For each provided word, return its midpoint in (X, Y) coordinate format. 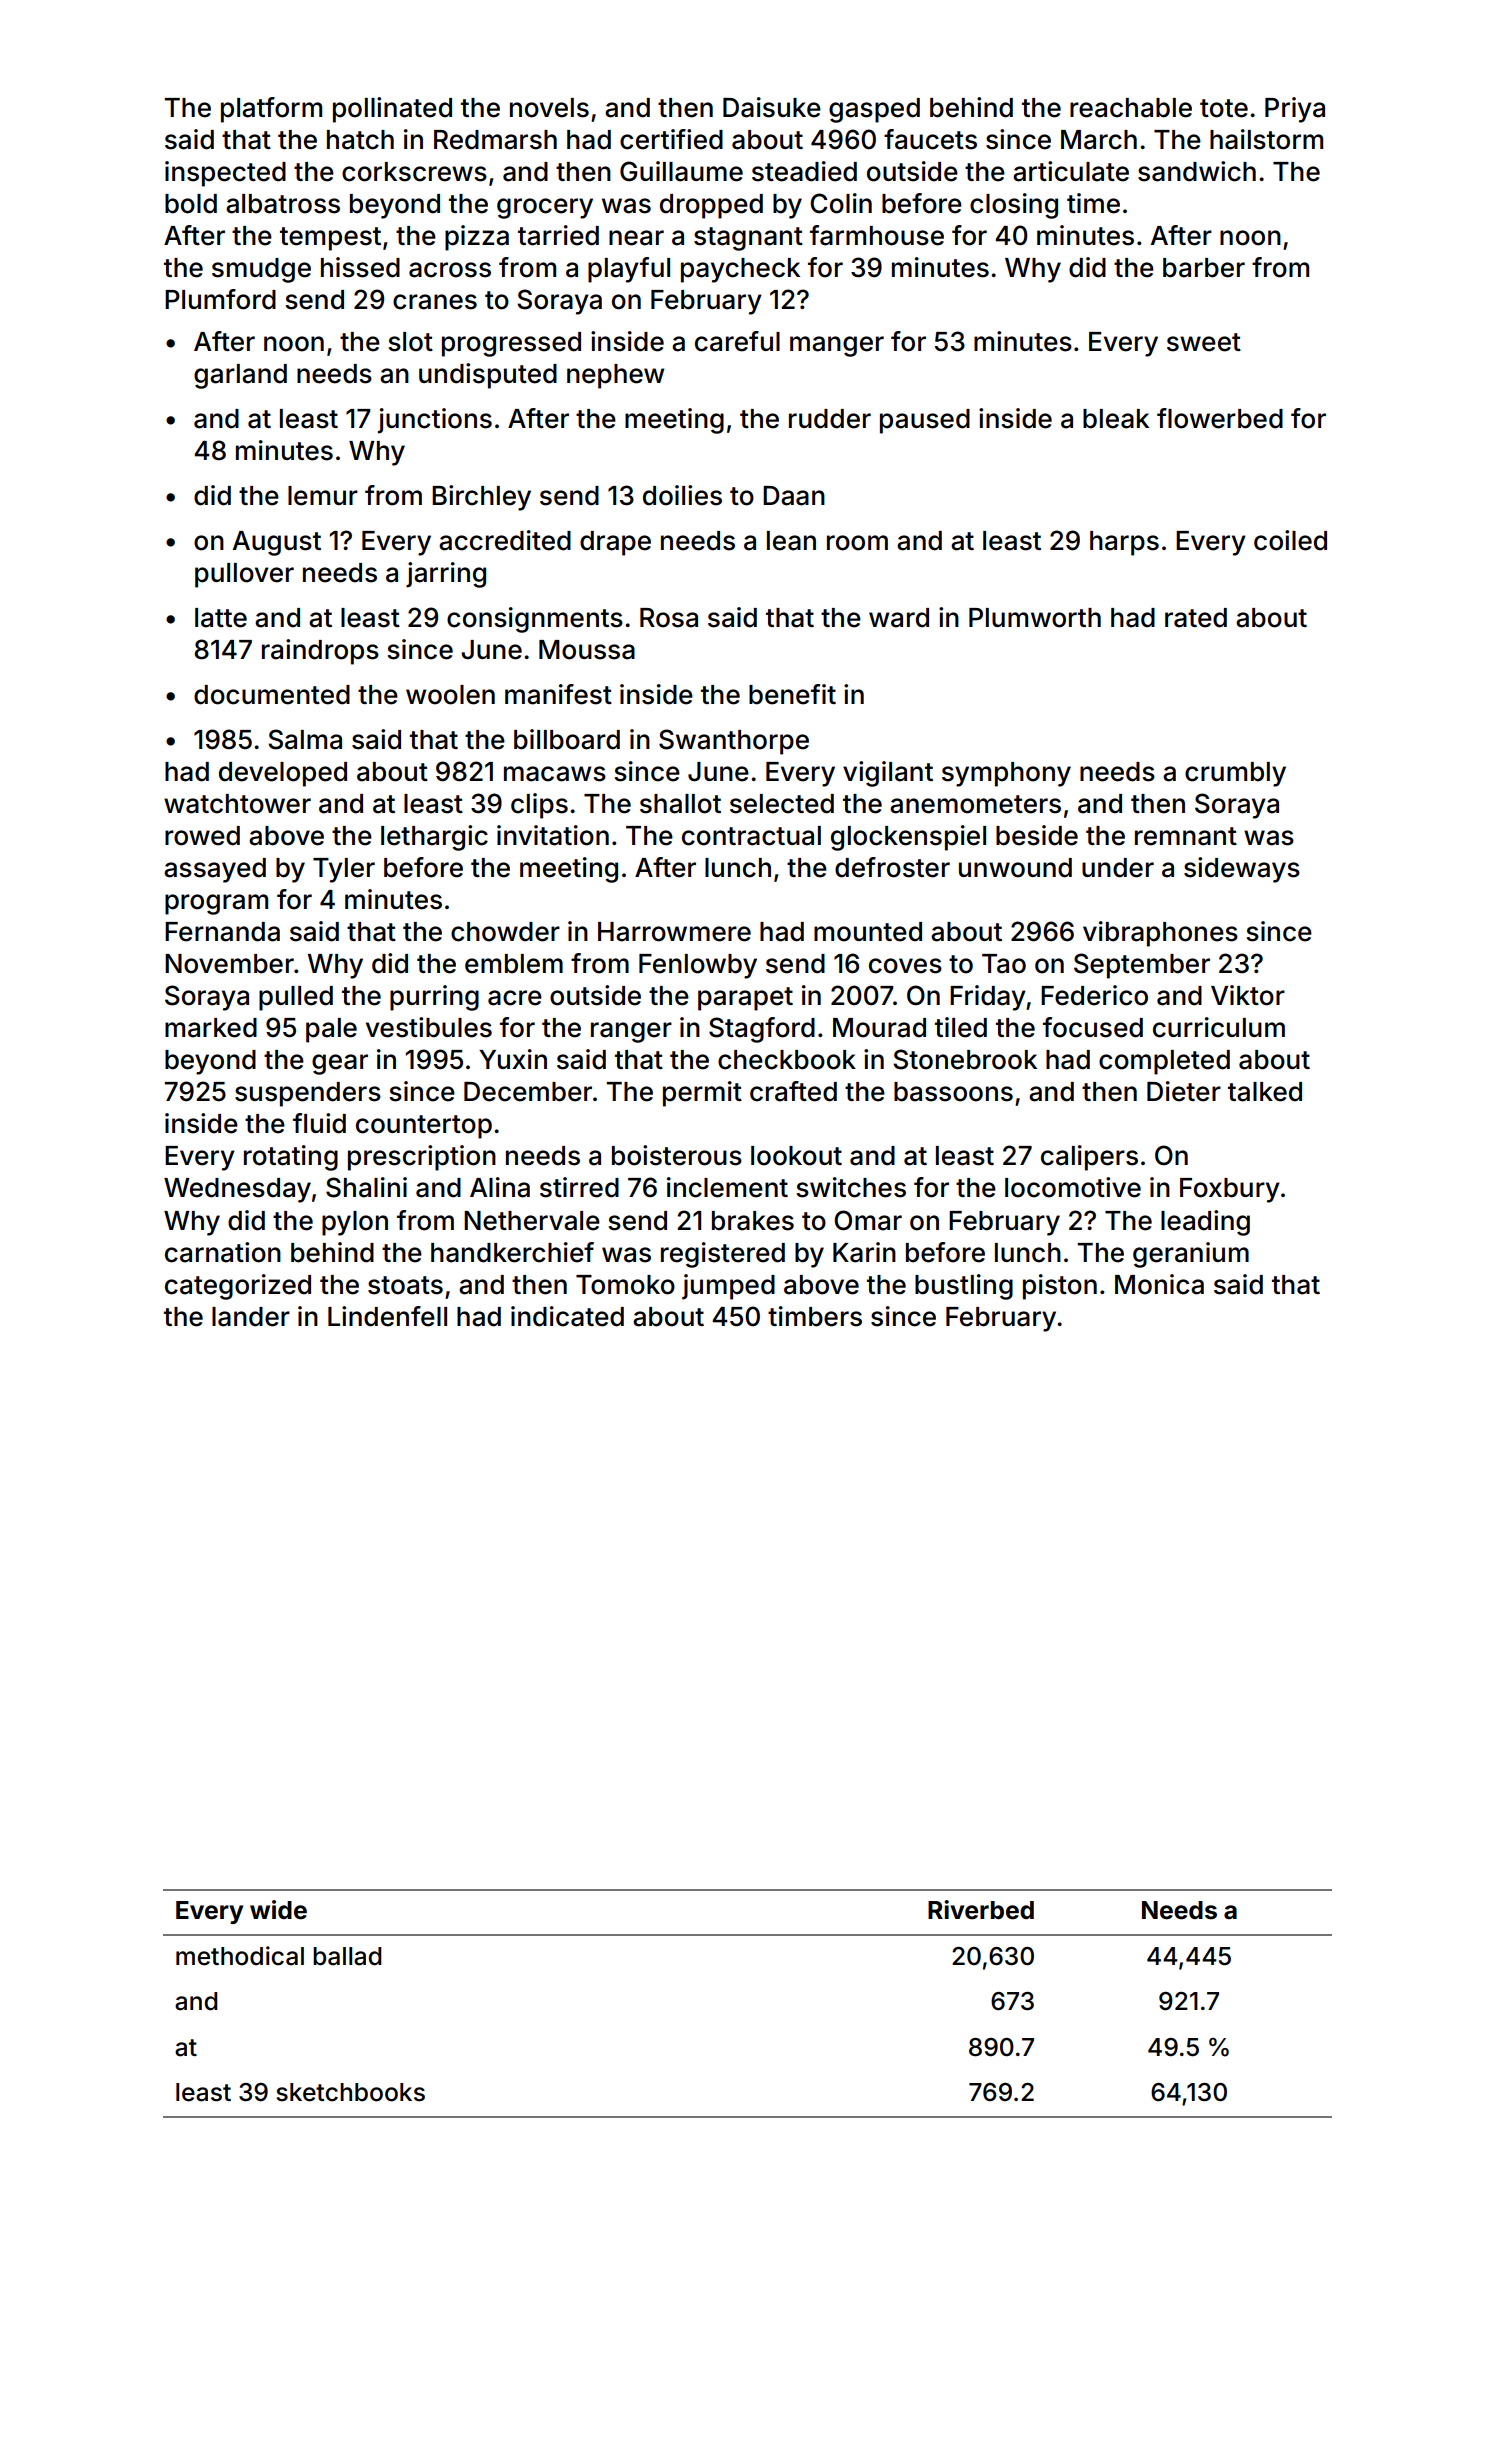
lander (251, 1317)
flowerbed (1220, 418)
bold (191, 204)
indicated (567, 1316)
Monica (1159, 1284)
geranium (1191, 1255)
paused (925, 421)
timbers (815, 1316)
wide (278, 1910)
